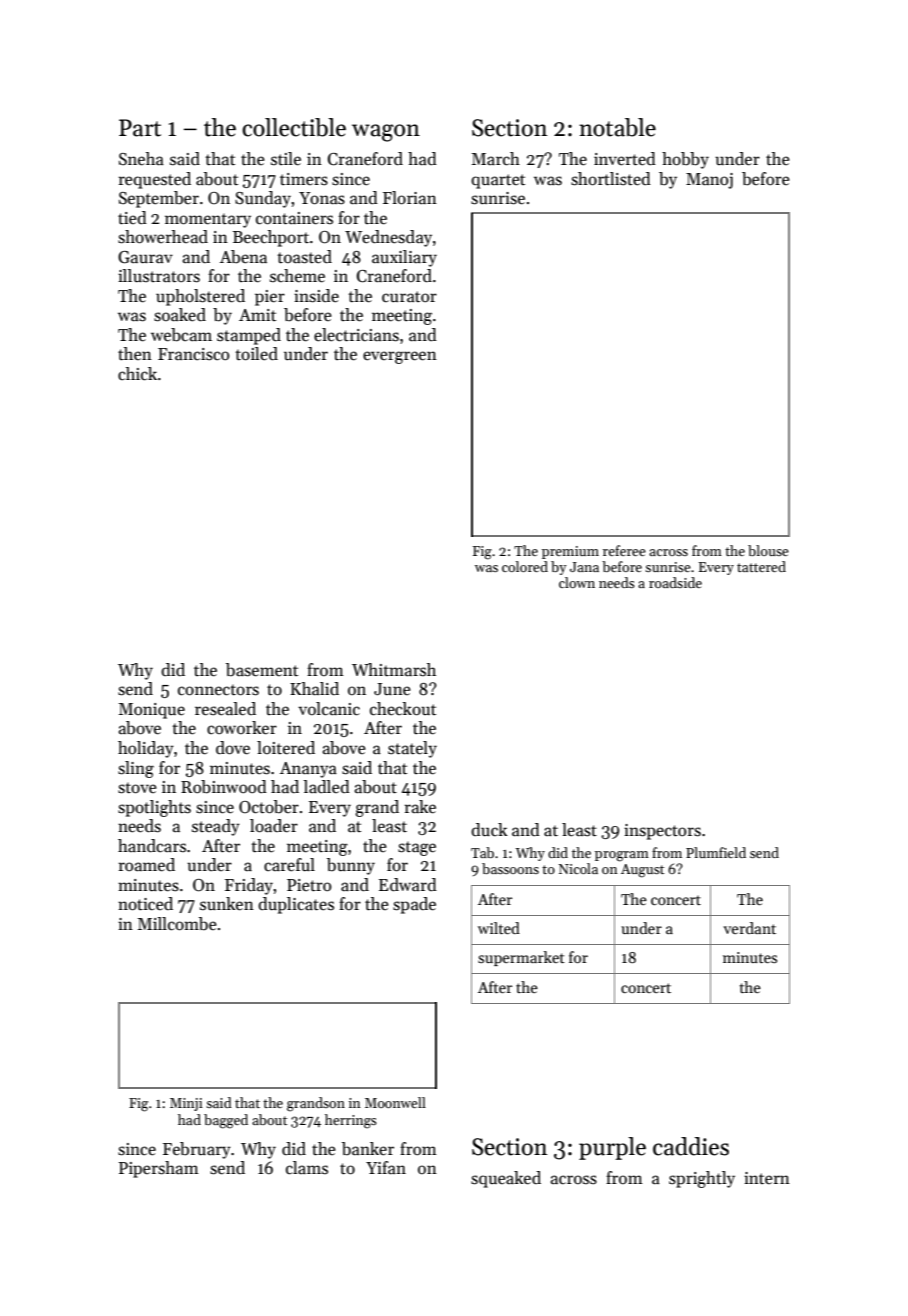 The height and width of the page is (1316, 908). What do you see at coordinates (386, 133) in the page?
I see `wagon` at bounding box center [386, 133].
